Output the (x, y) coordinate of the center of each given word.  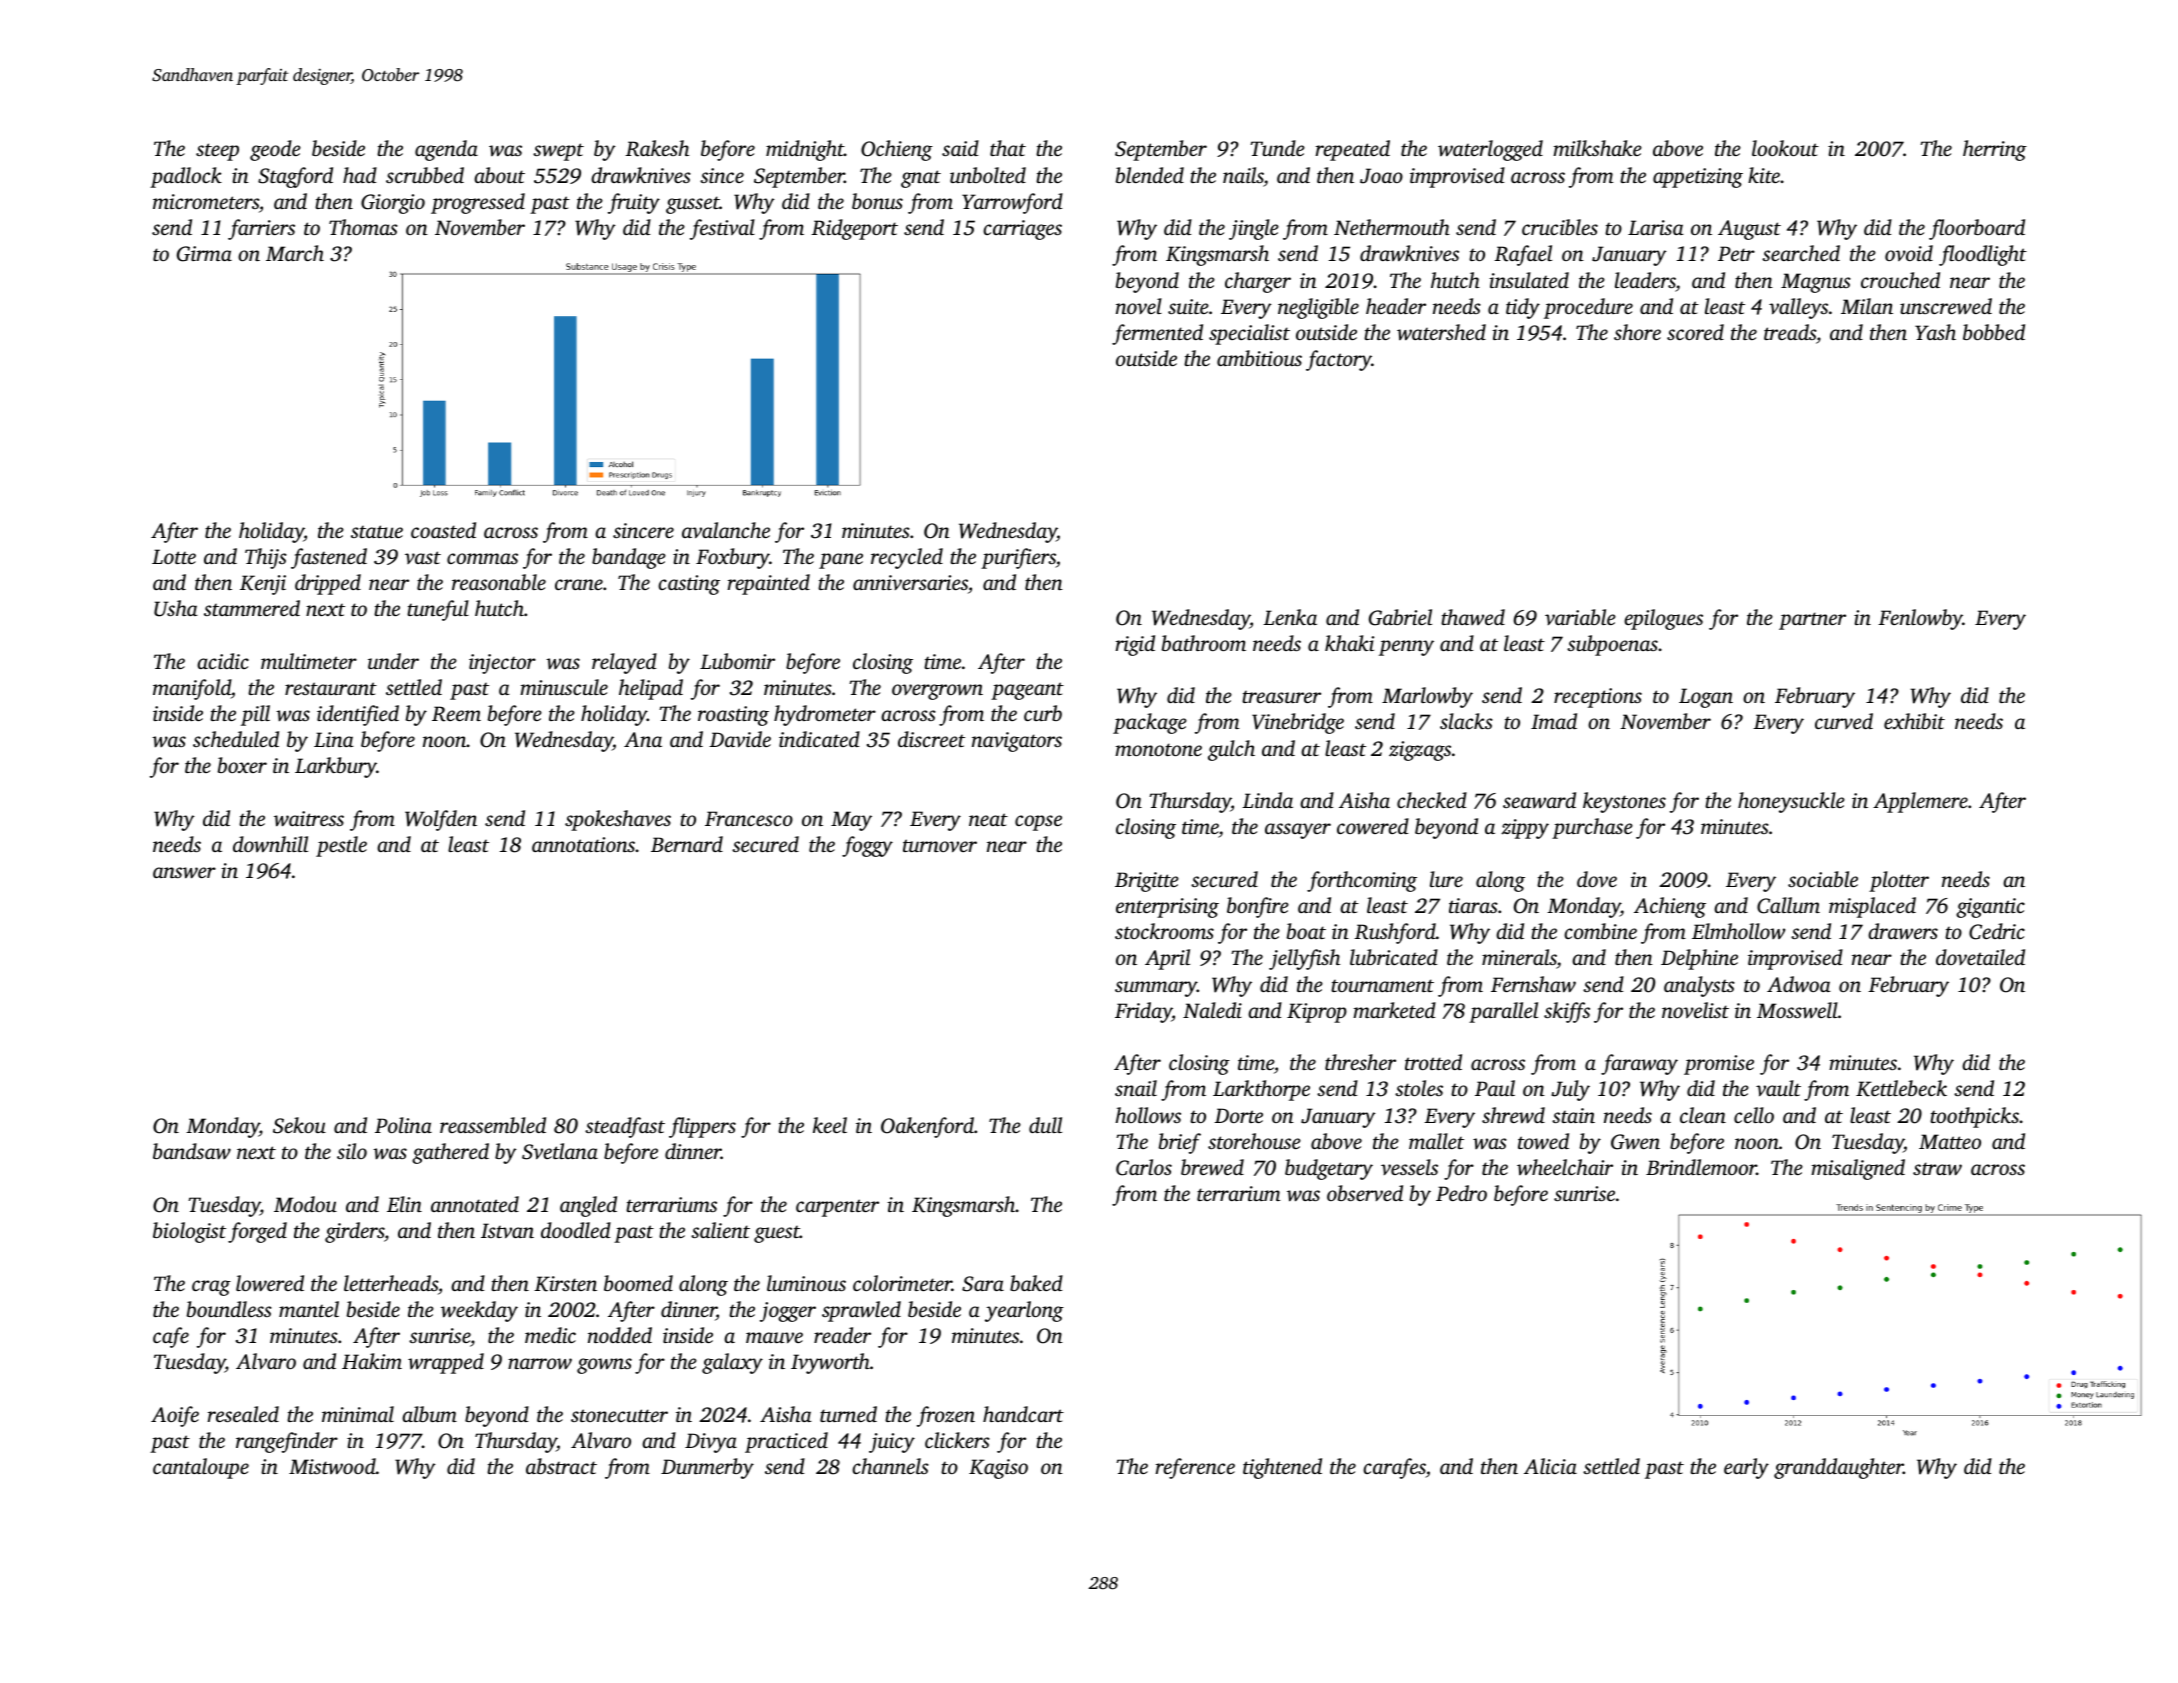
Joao (1381, 176)
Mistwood (332, 1466)
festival (722, 229)
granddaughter (1838, 1468)
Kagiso (998, 1469)
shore (1637, 332)
